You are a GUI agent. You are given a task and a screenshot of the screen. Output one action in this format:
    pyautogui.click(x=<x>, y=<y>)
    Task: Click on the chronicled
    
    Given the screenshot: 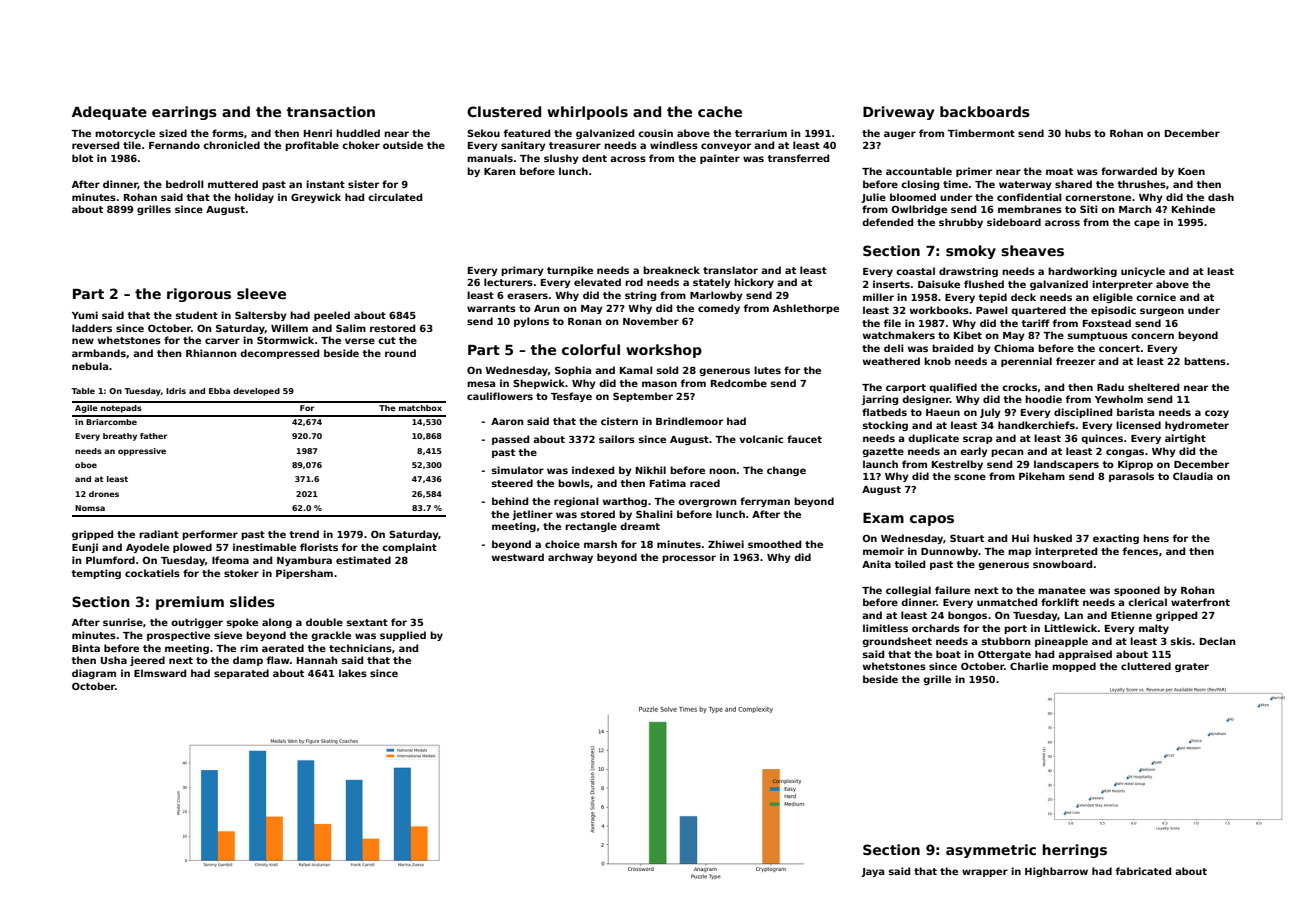 What is the action you would take?
    pyautogui.click(x=231, y=145)
